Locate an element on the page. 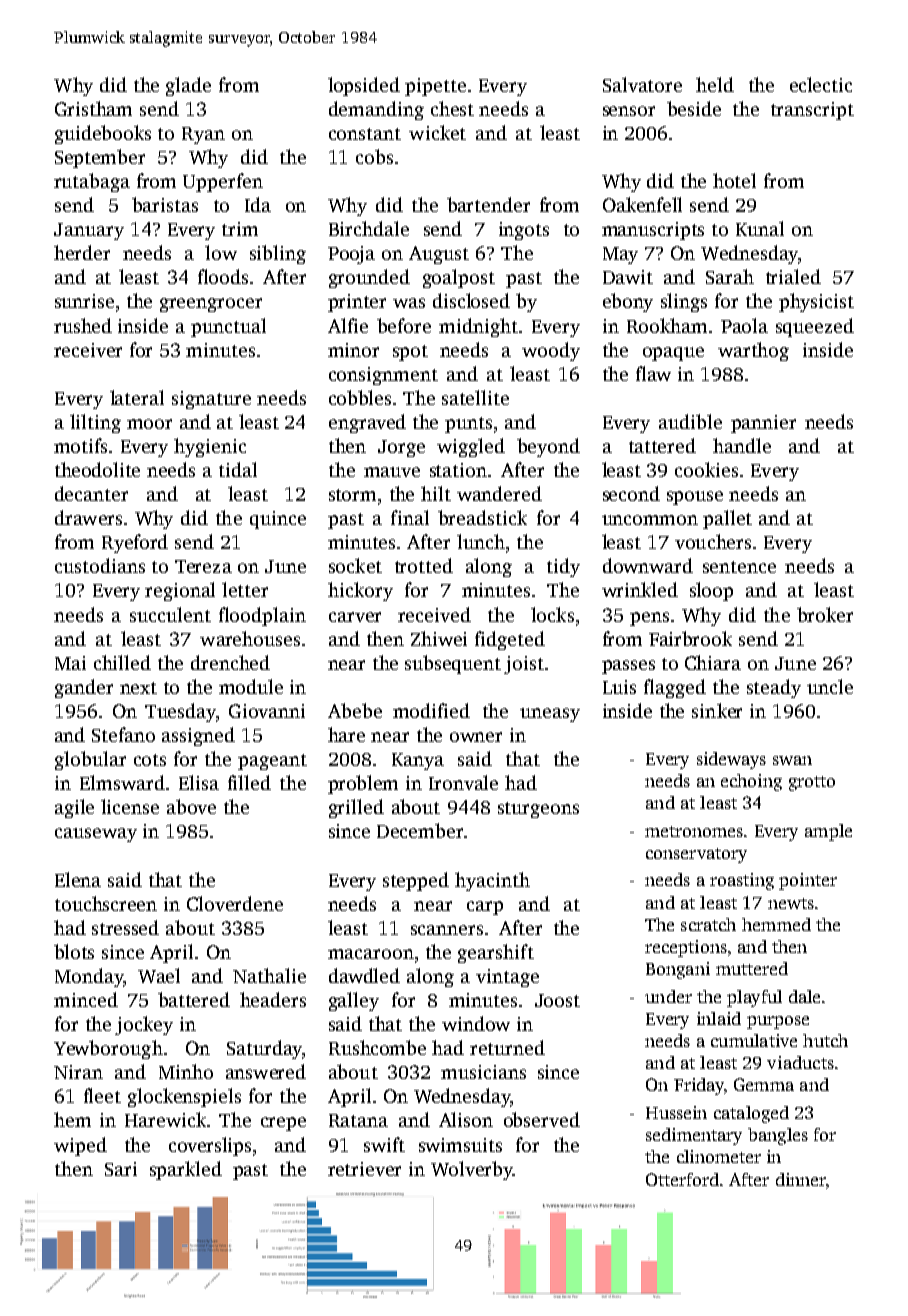  wiped is located at coordinates (80, 1146).
